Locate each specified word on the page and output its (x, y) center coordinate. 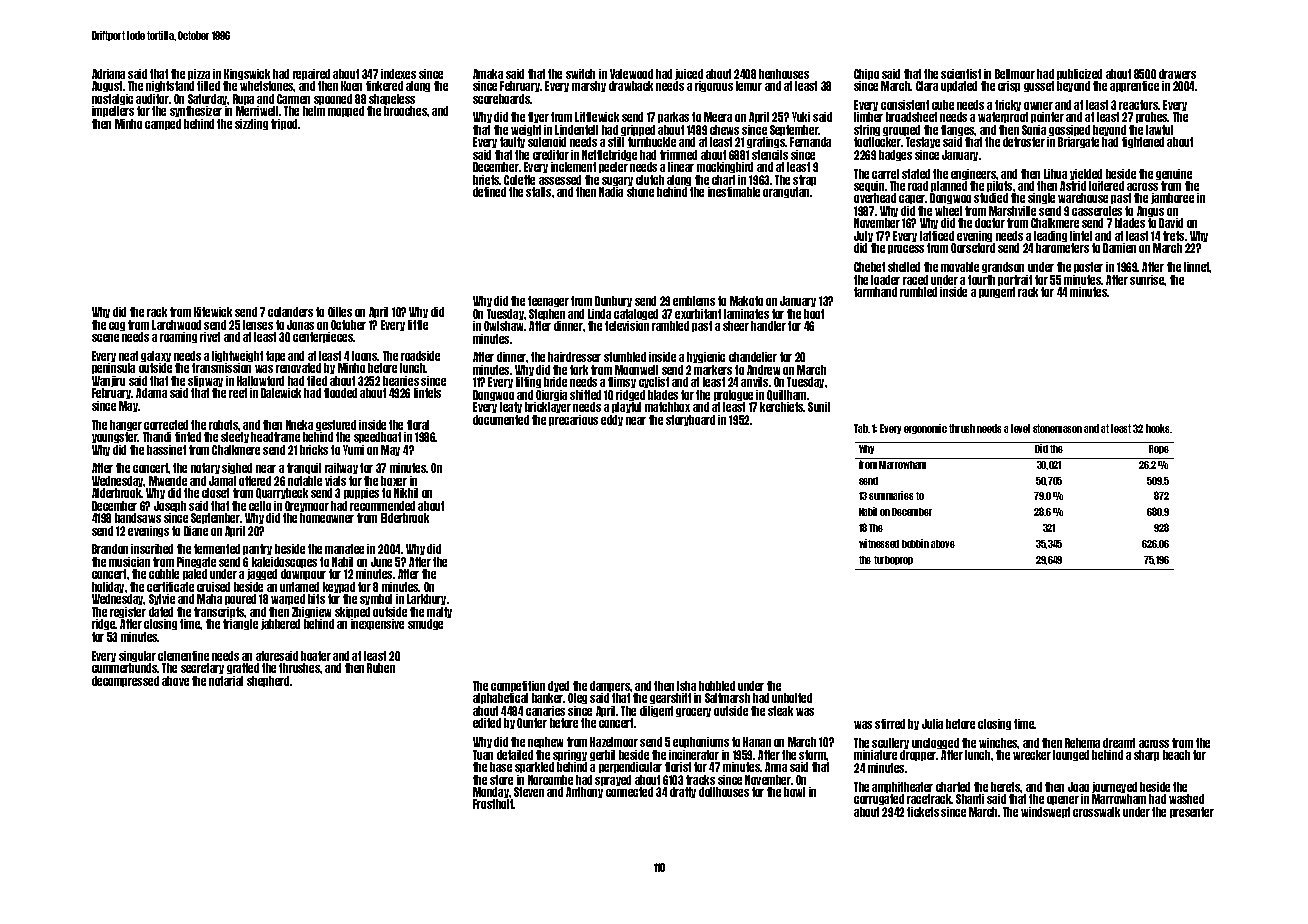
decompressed (125, 681)
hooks (1158, 428)
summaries (891, 495)
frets (1173, 236)
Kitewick (213, 312)
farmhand (875, 292)
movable (960, 267)
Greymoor (307, 506)
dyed (558, 686)
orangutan (786, 192)
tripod (284, 124)
